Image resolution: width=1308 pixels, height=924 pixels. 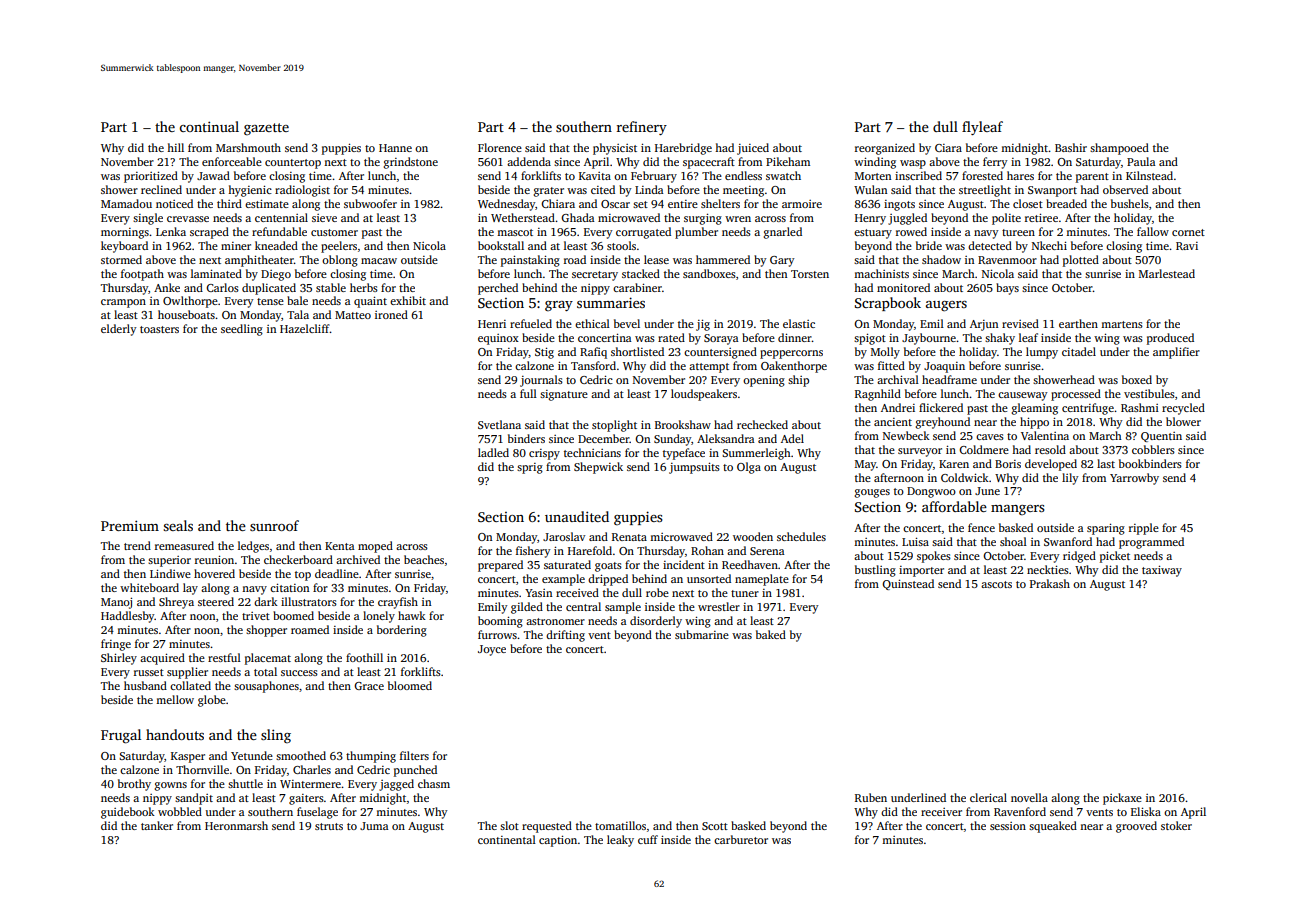 What do you see at coordinates (1119, 149) in the screenshot?
I see `shampooed` at bounding box center [1119, 149].
